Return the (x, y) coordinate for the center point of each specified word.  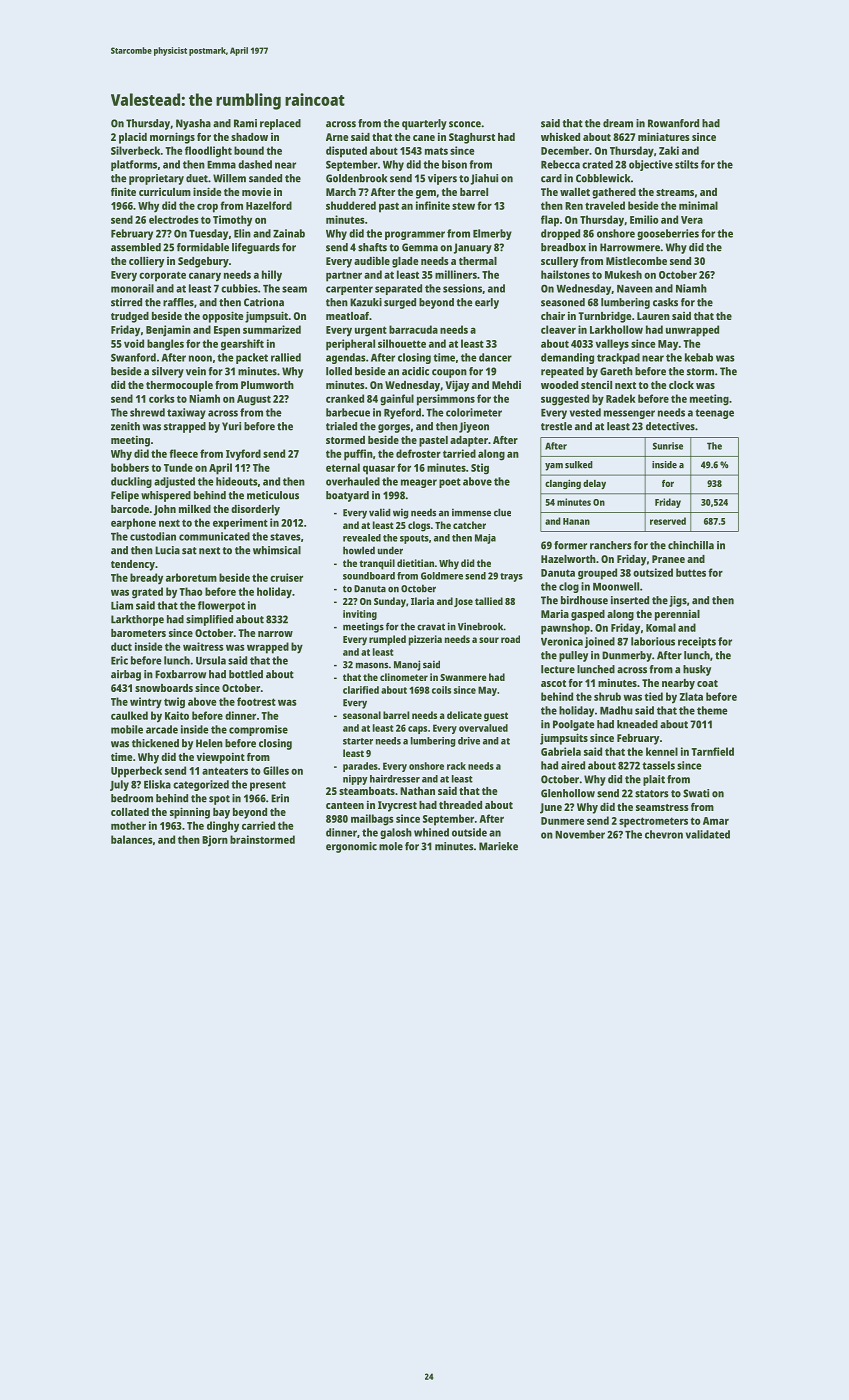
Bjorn (215, 841)
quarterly (424, 124)
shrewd (147, 412)
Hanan (576, 521)
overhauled (353, 481)
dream (618, 123)
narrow (275, 634)
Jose (463, 602)
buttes (691, 572)
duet (197, 178)
